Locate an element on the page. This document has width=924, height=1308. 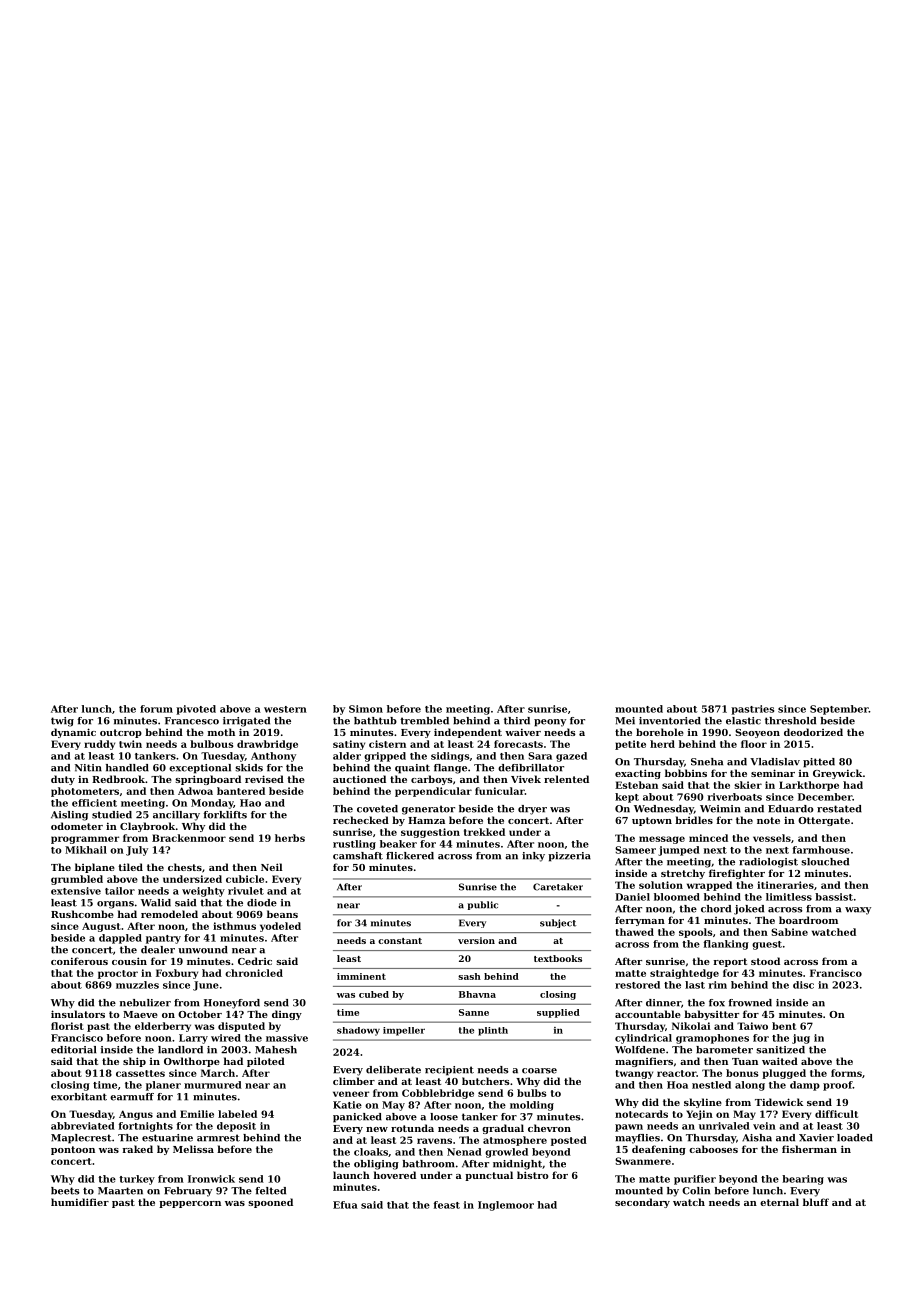
tiled is located at coordinates (130, 867).
